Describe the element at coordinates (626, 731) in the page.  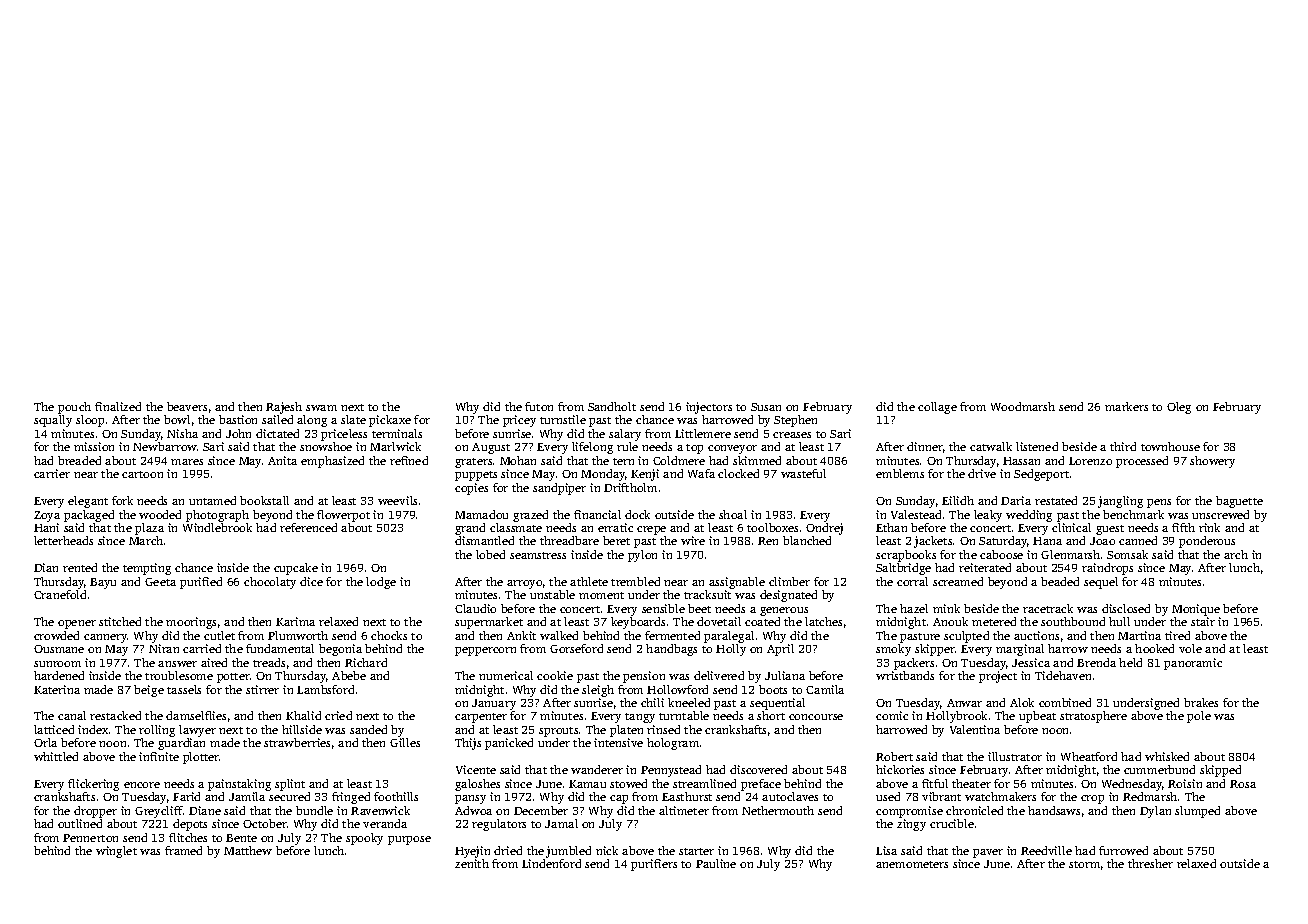
I see `platen` at that location.
